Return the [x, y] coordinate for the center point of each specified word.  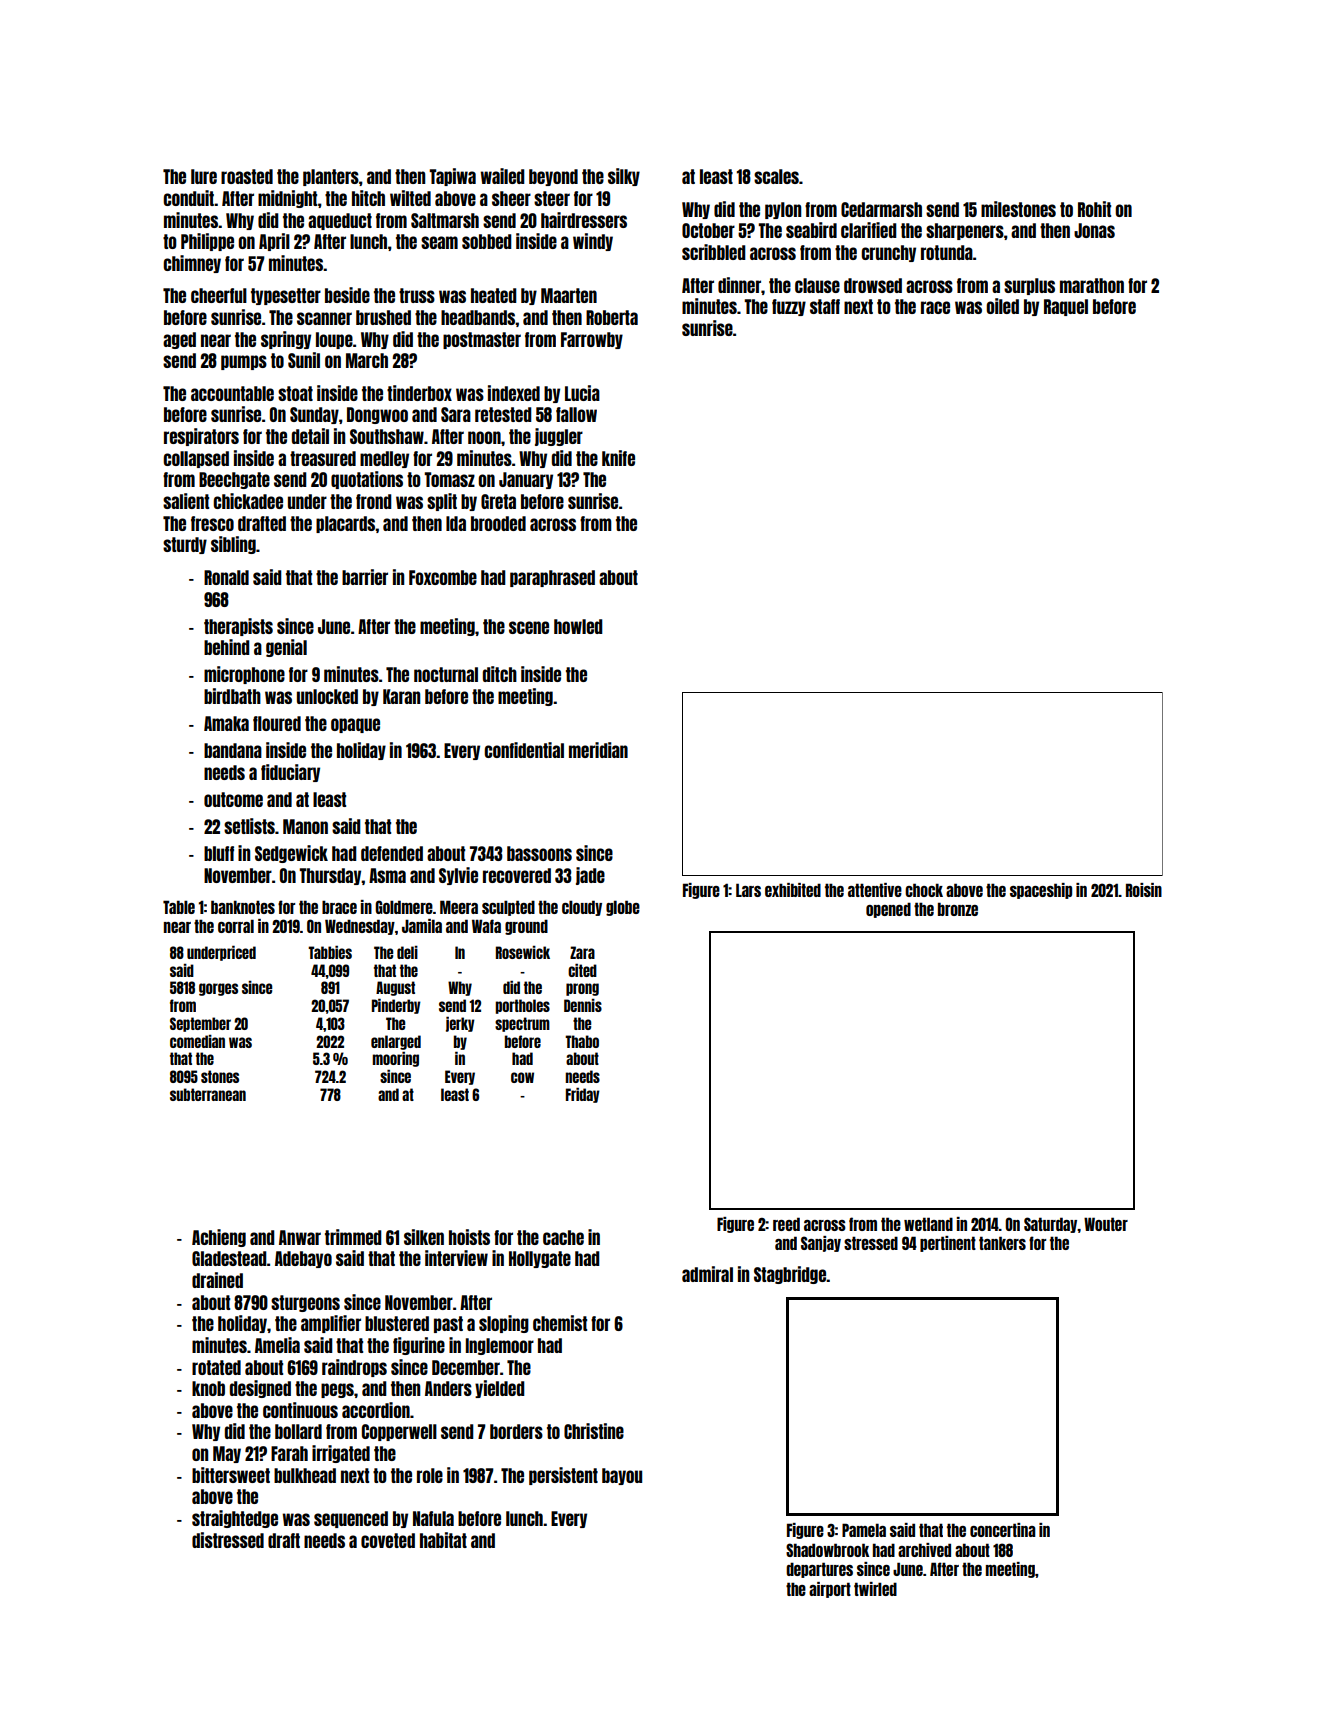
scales [776, 176]
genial [286, 648]
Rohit [1094, 209]
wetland [928, 1224]
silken [424, 1237]
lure [204, 176]
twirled [875, 1589]
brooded [498, 523]
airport [830, 1590]
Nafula [433, 1518]
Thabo [582, 1041]
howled [578, 626]
